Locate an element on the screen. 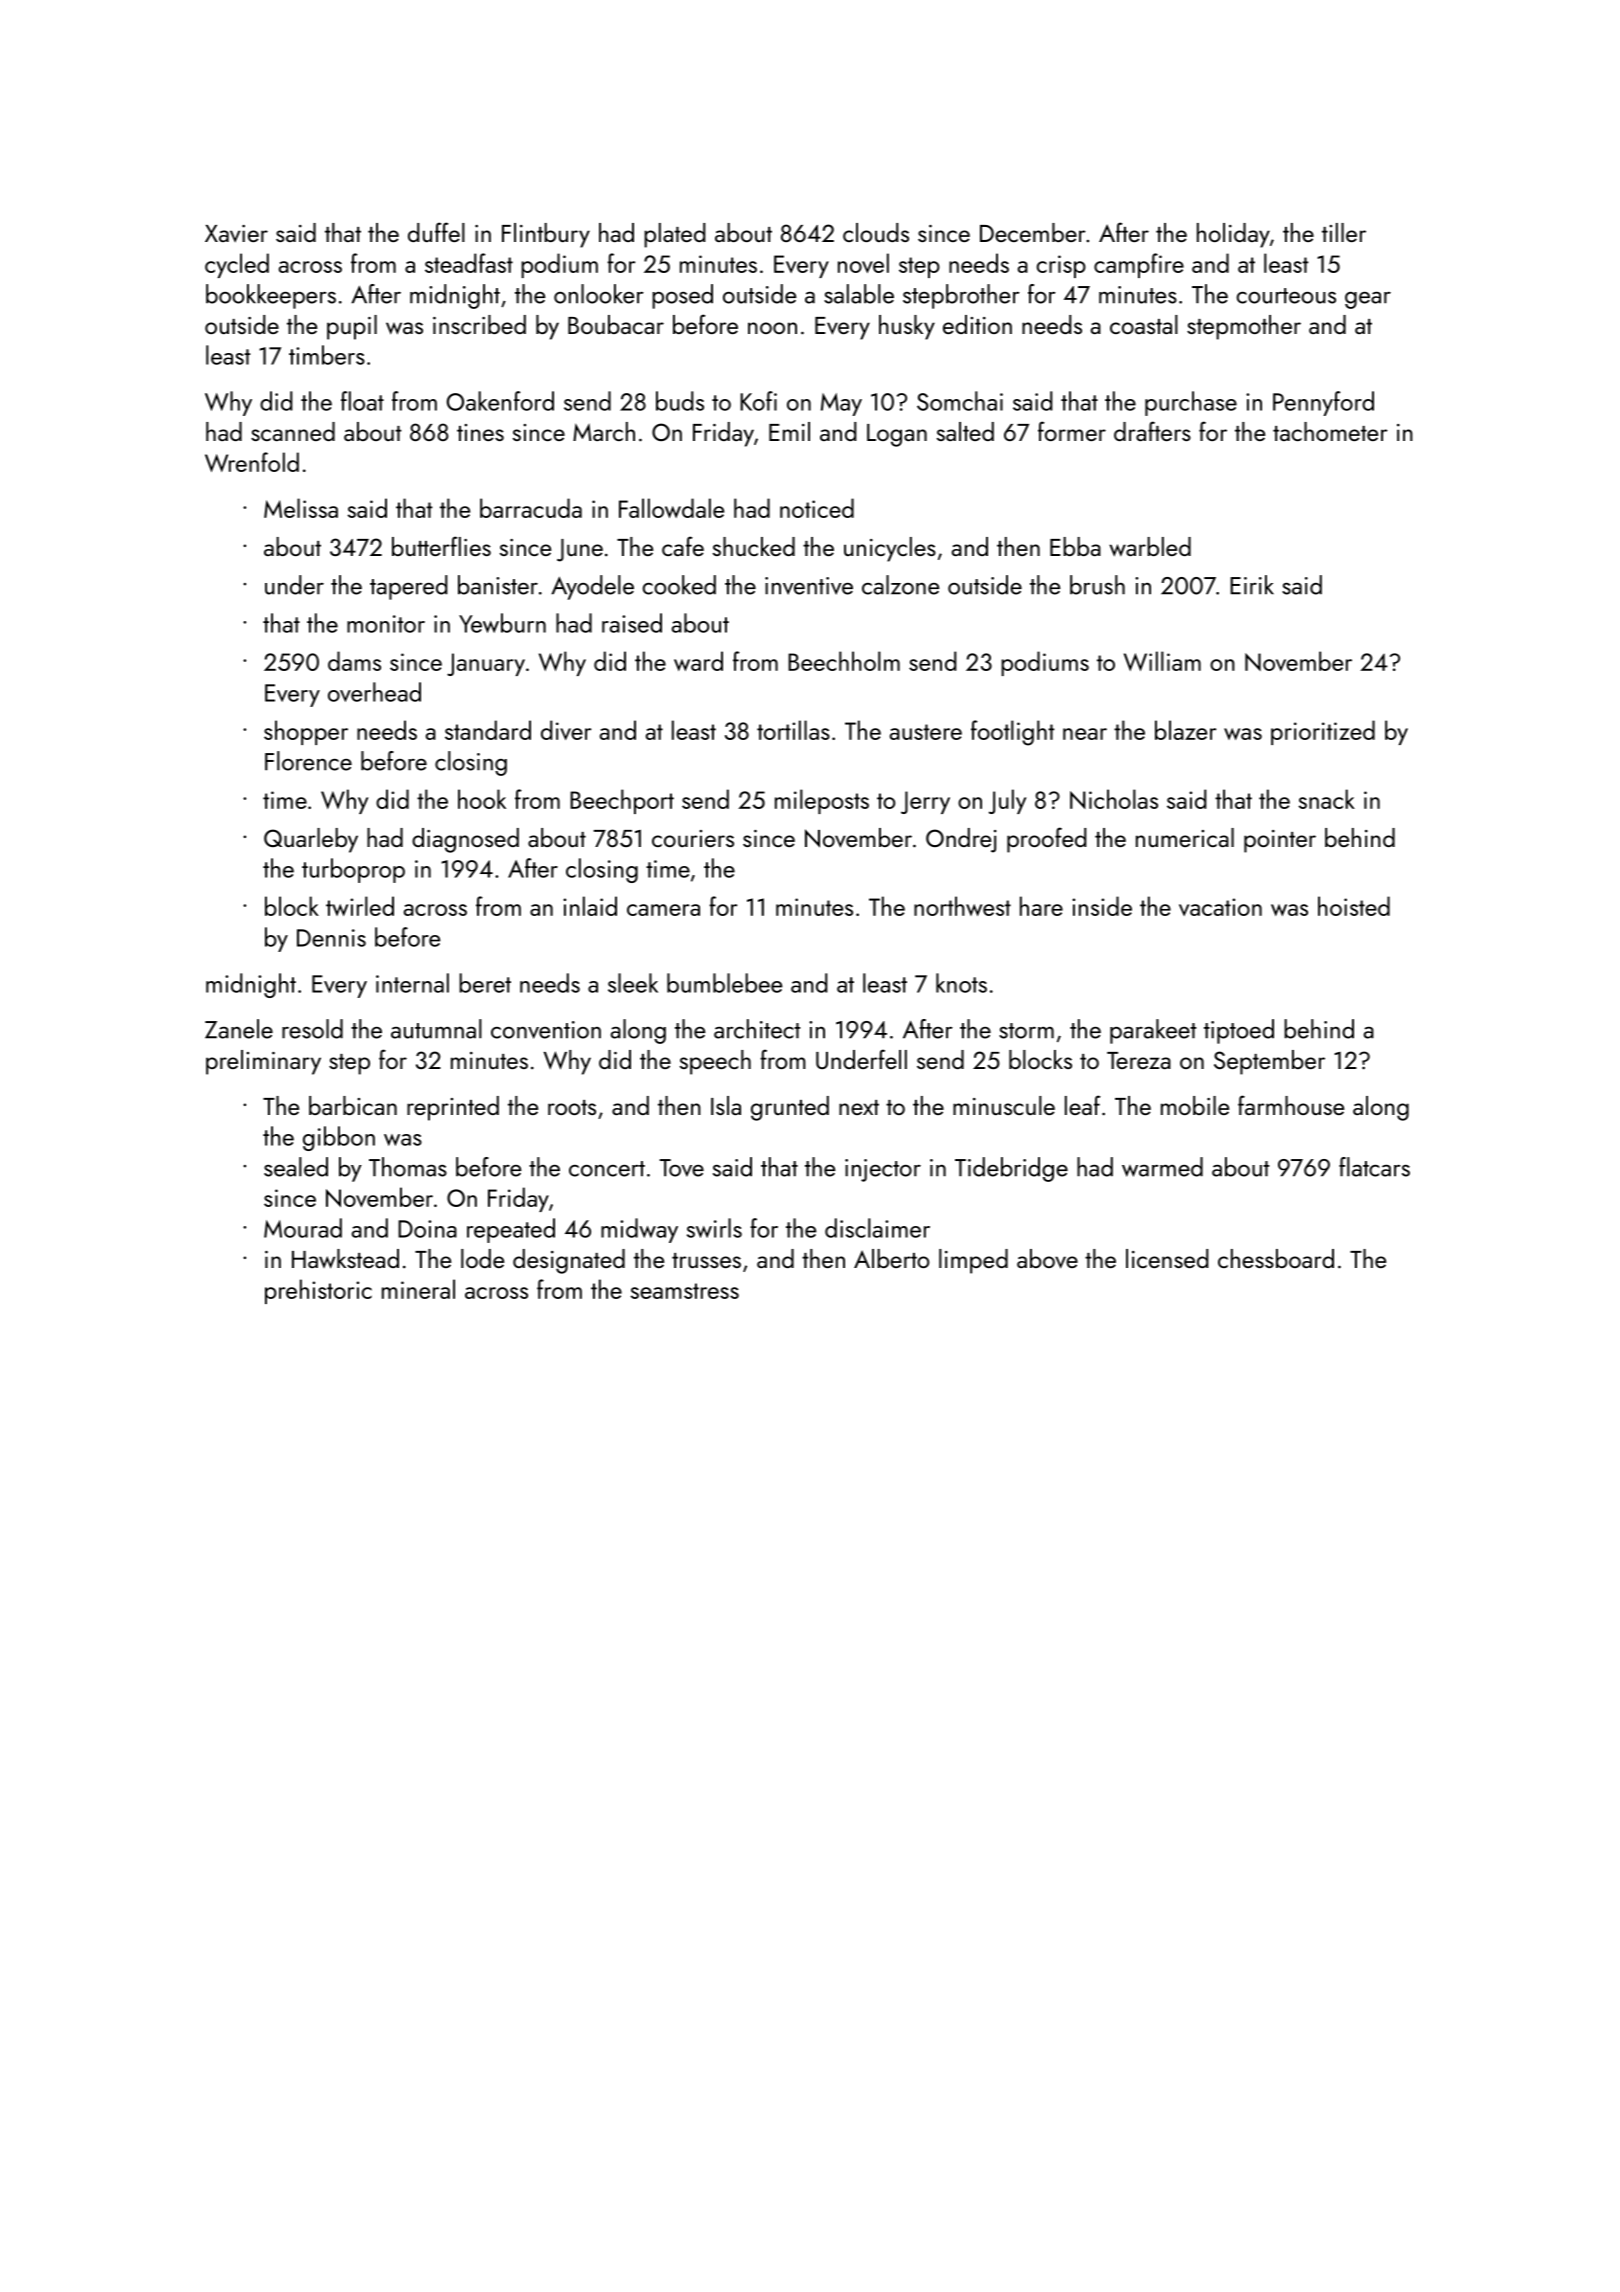 The height and width of the screenshot is (2292, 1620). edition is located at coordinates (977, 324).
